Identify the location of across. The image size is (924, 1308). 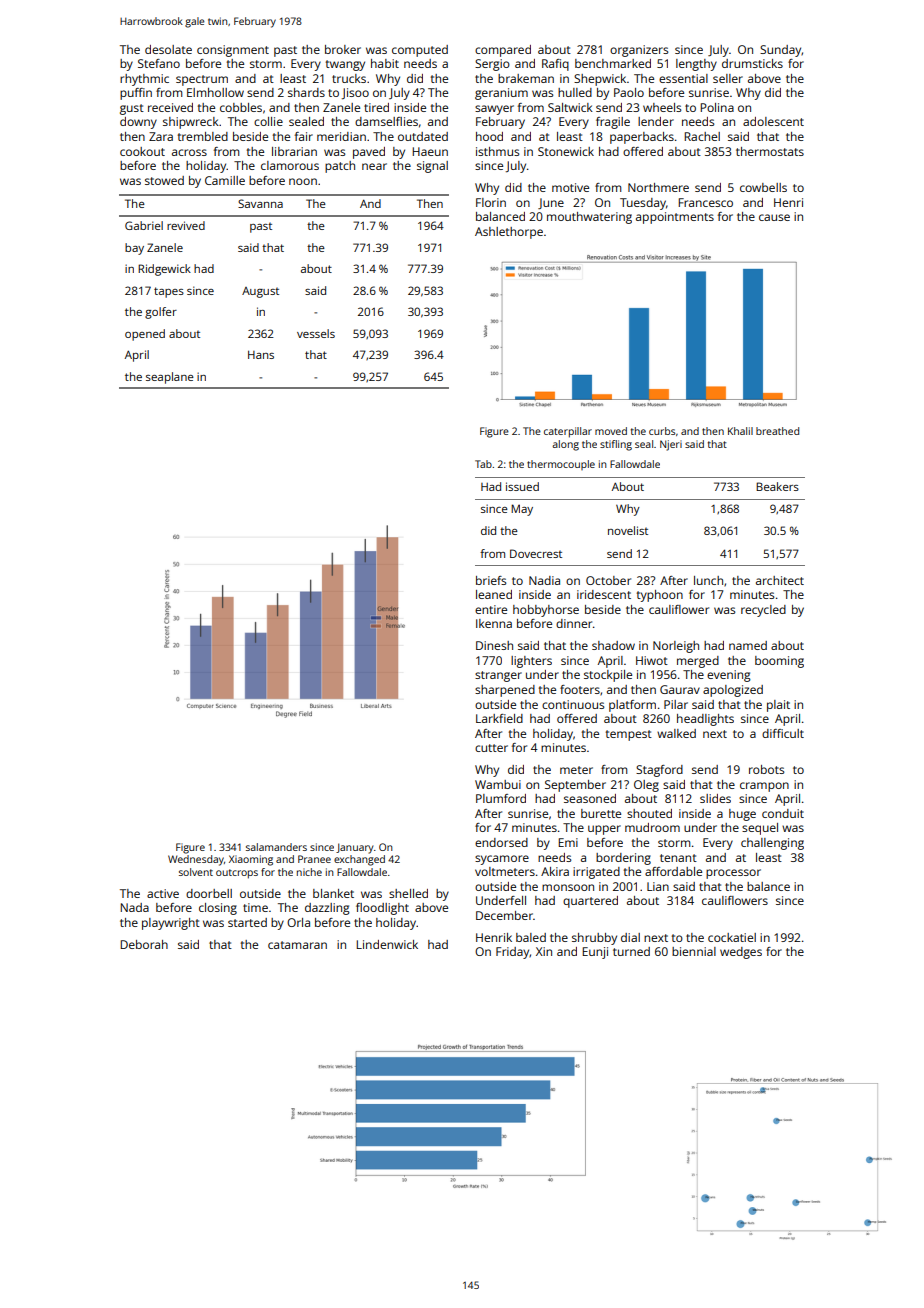
(189, 152).
